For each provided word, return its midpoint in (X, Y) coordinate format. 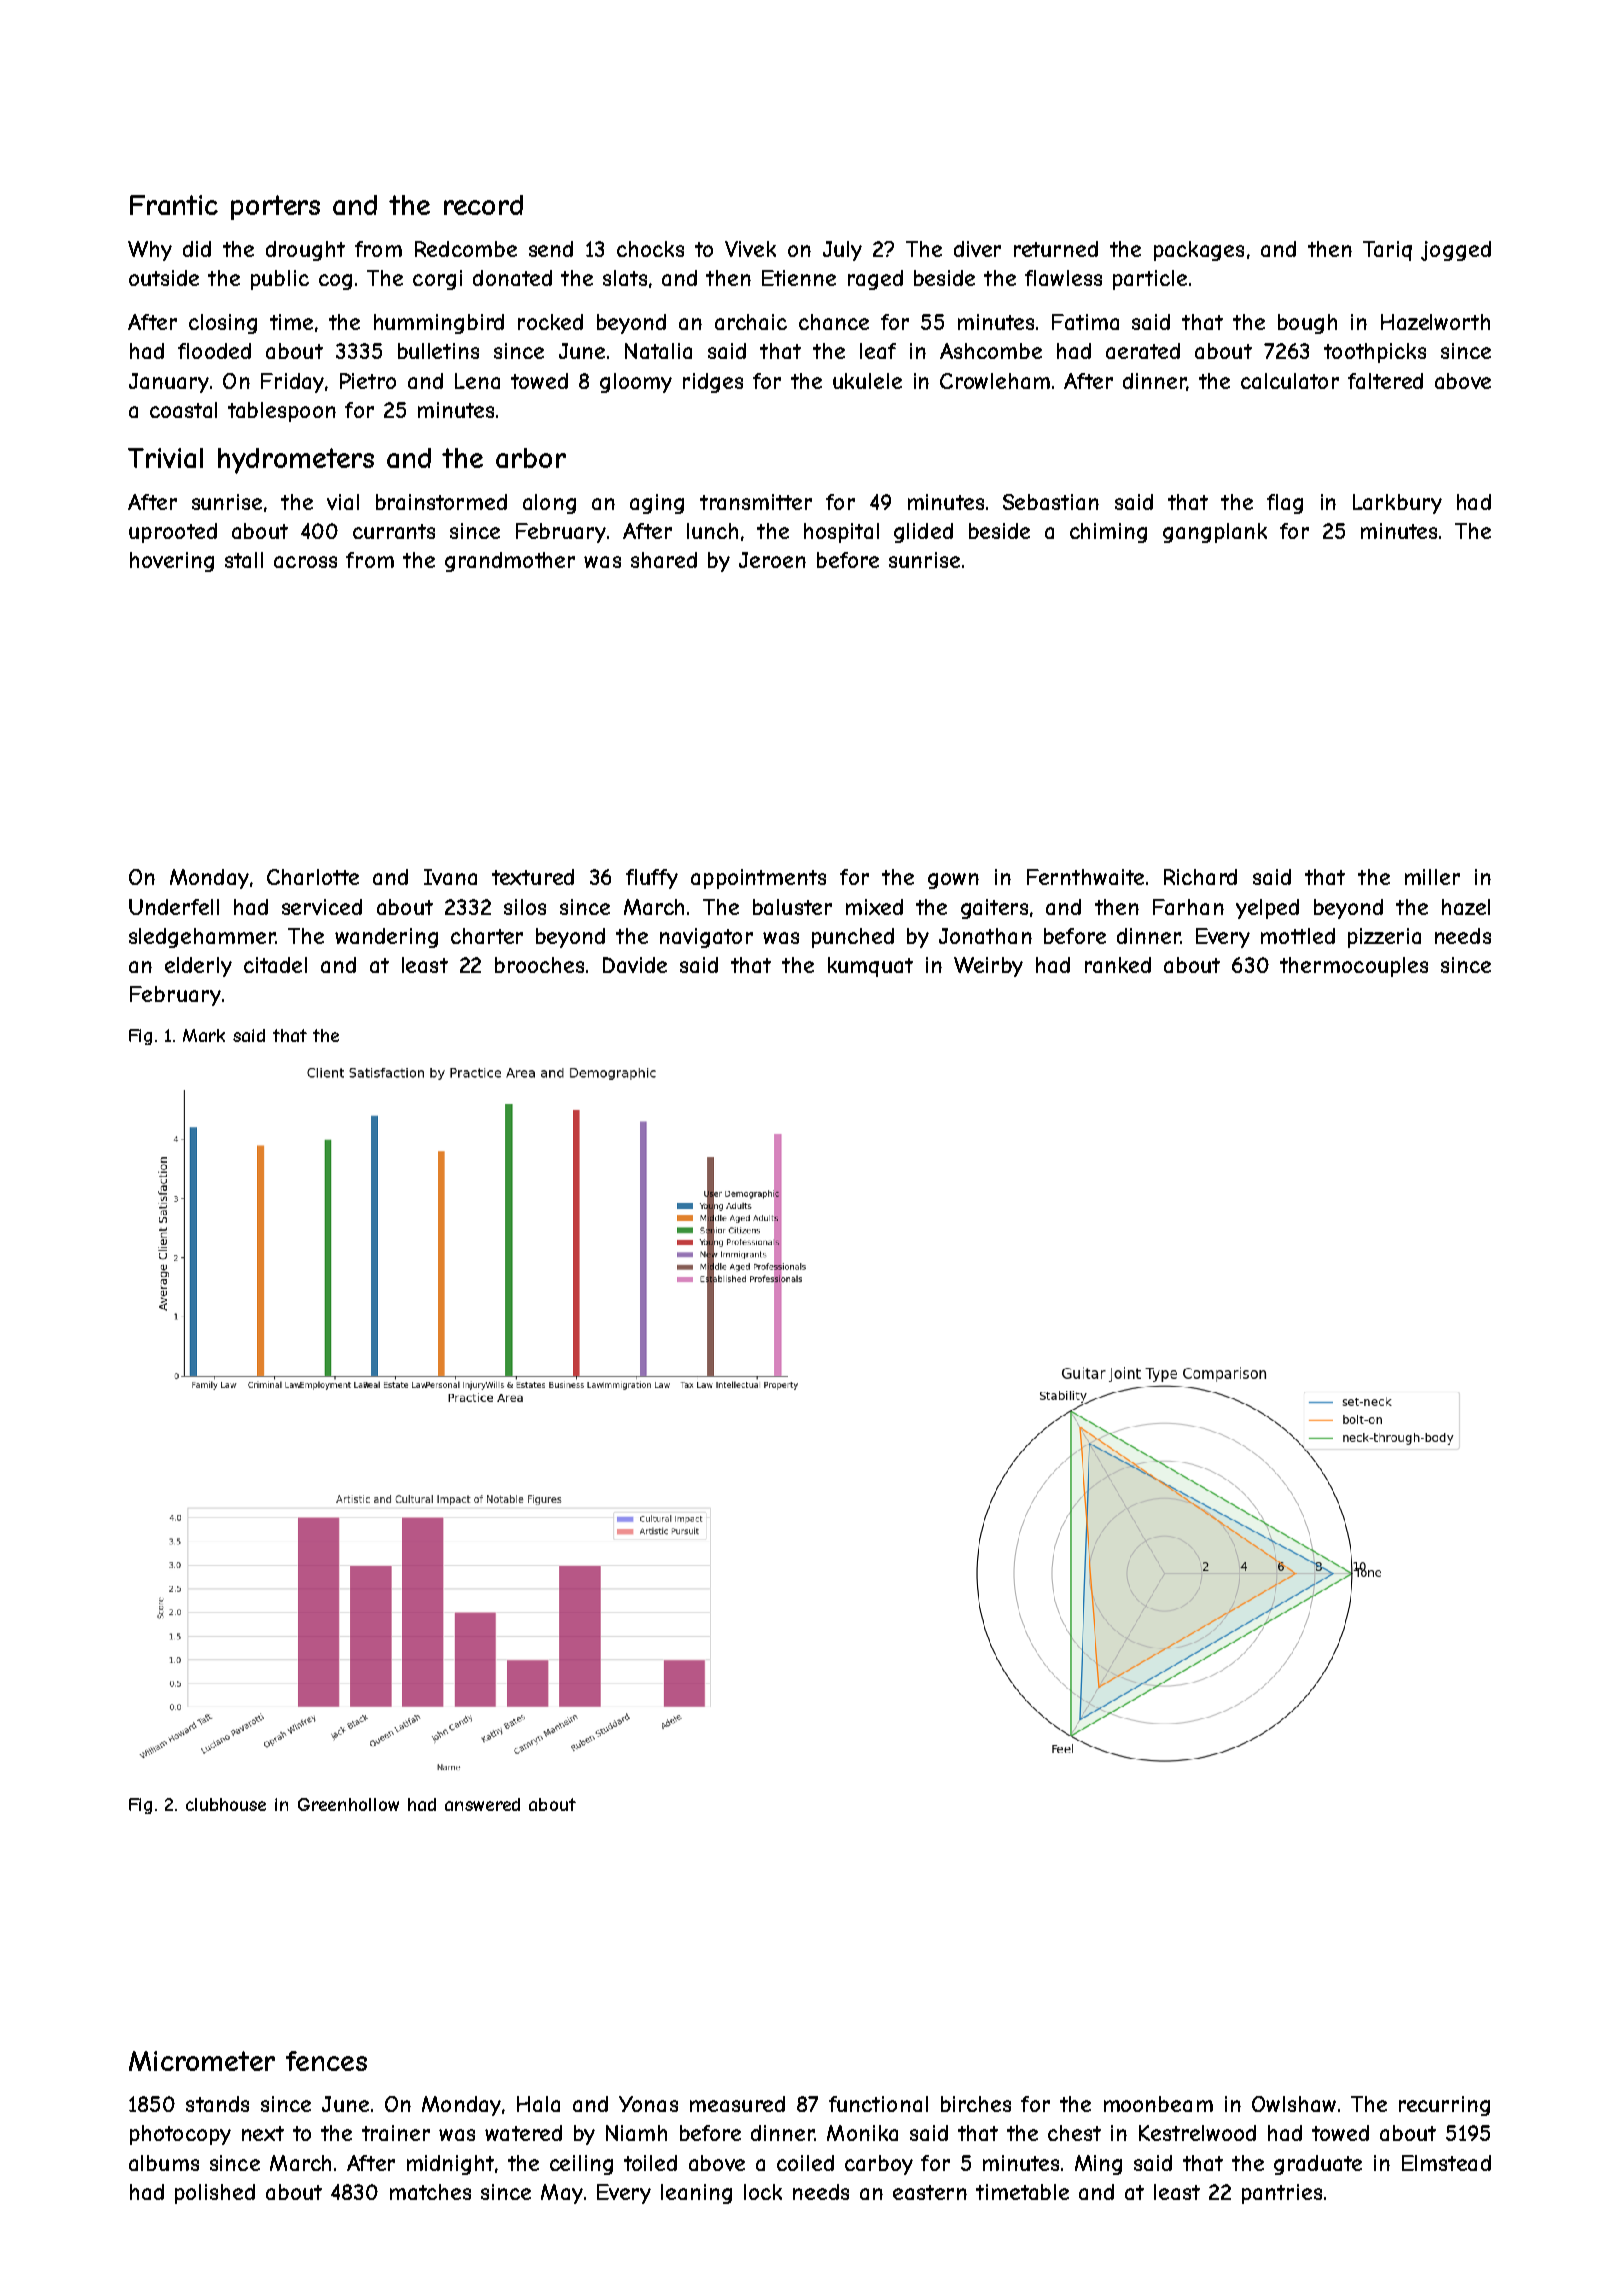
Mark (204, 1035)
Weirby (988, 967)
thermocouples (1354, 967)
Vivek (750, 249)
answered (482, 1804)
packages (1199, 251)
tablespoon (282, 412)
